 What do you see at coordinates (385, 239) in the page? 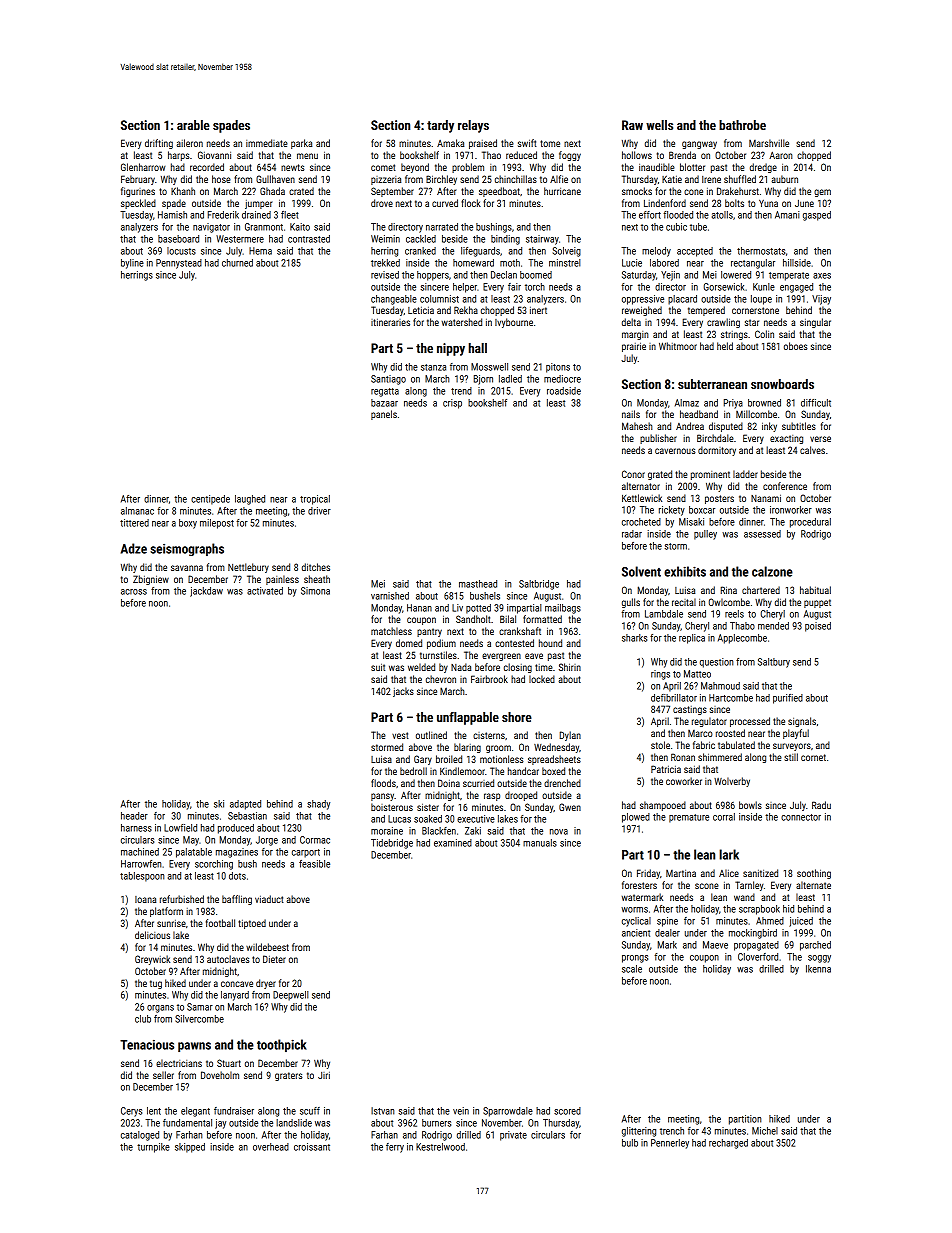
I see `Weimin` at bounding box center [385, 239].
